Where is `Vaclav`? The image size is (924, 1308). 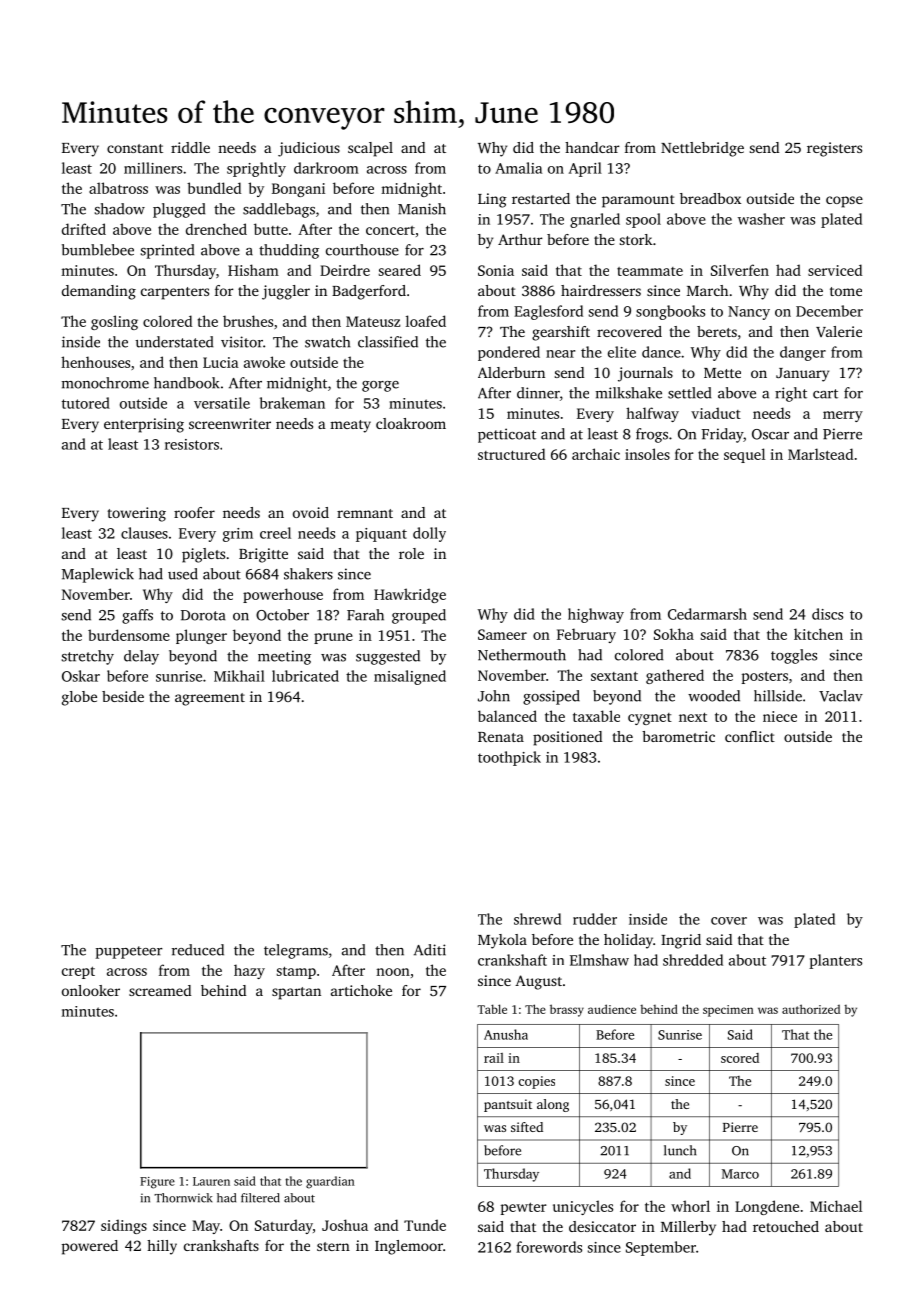
Vaclav is located at coordinates (841, 696).
